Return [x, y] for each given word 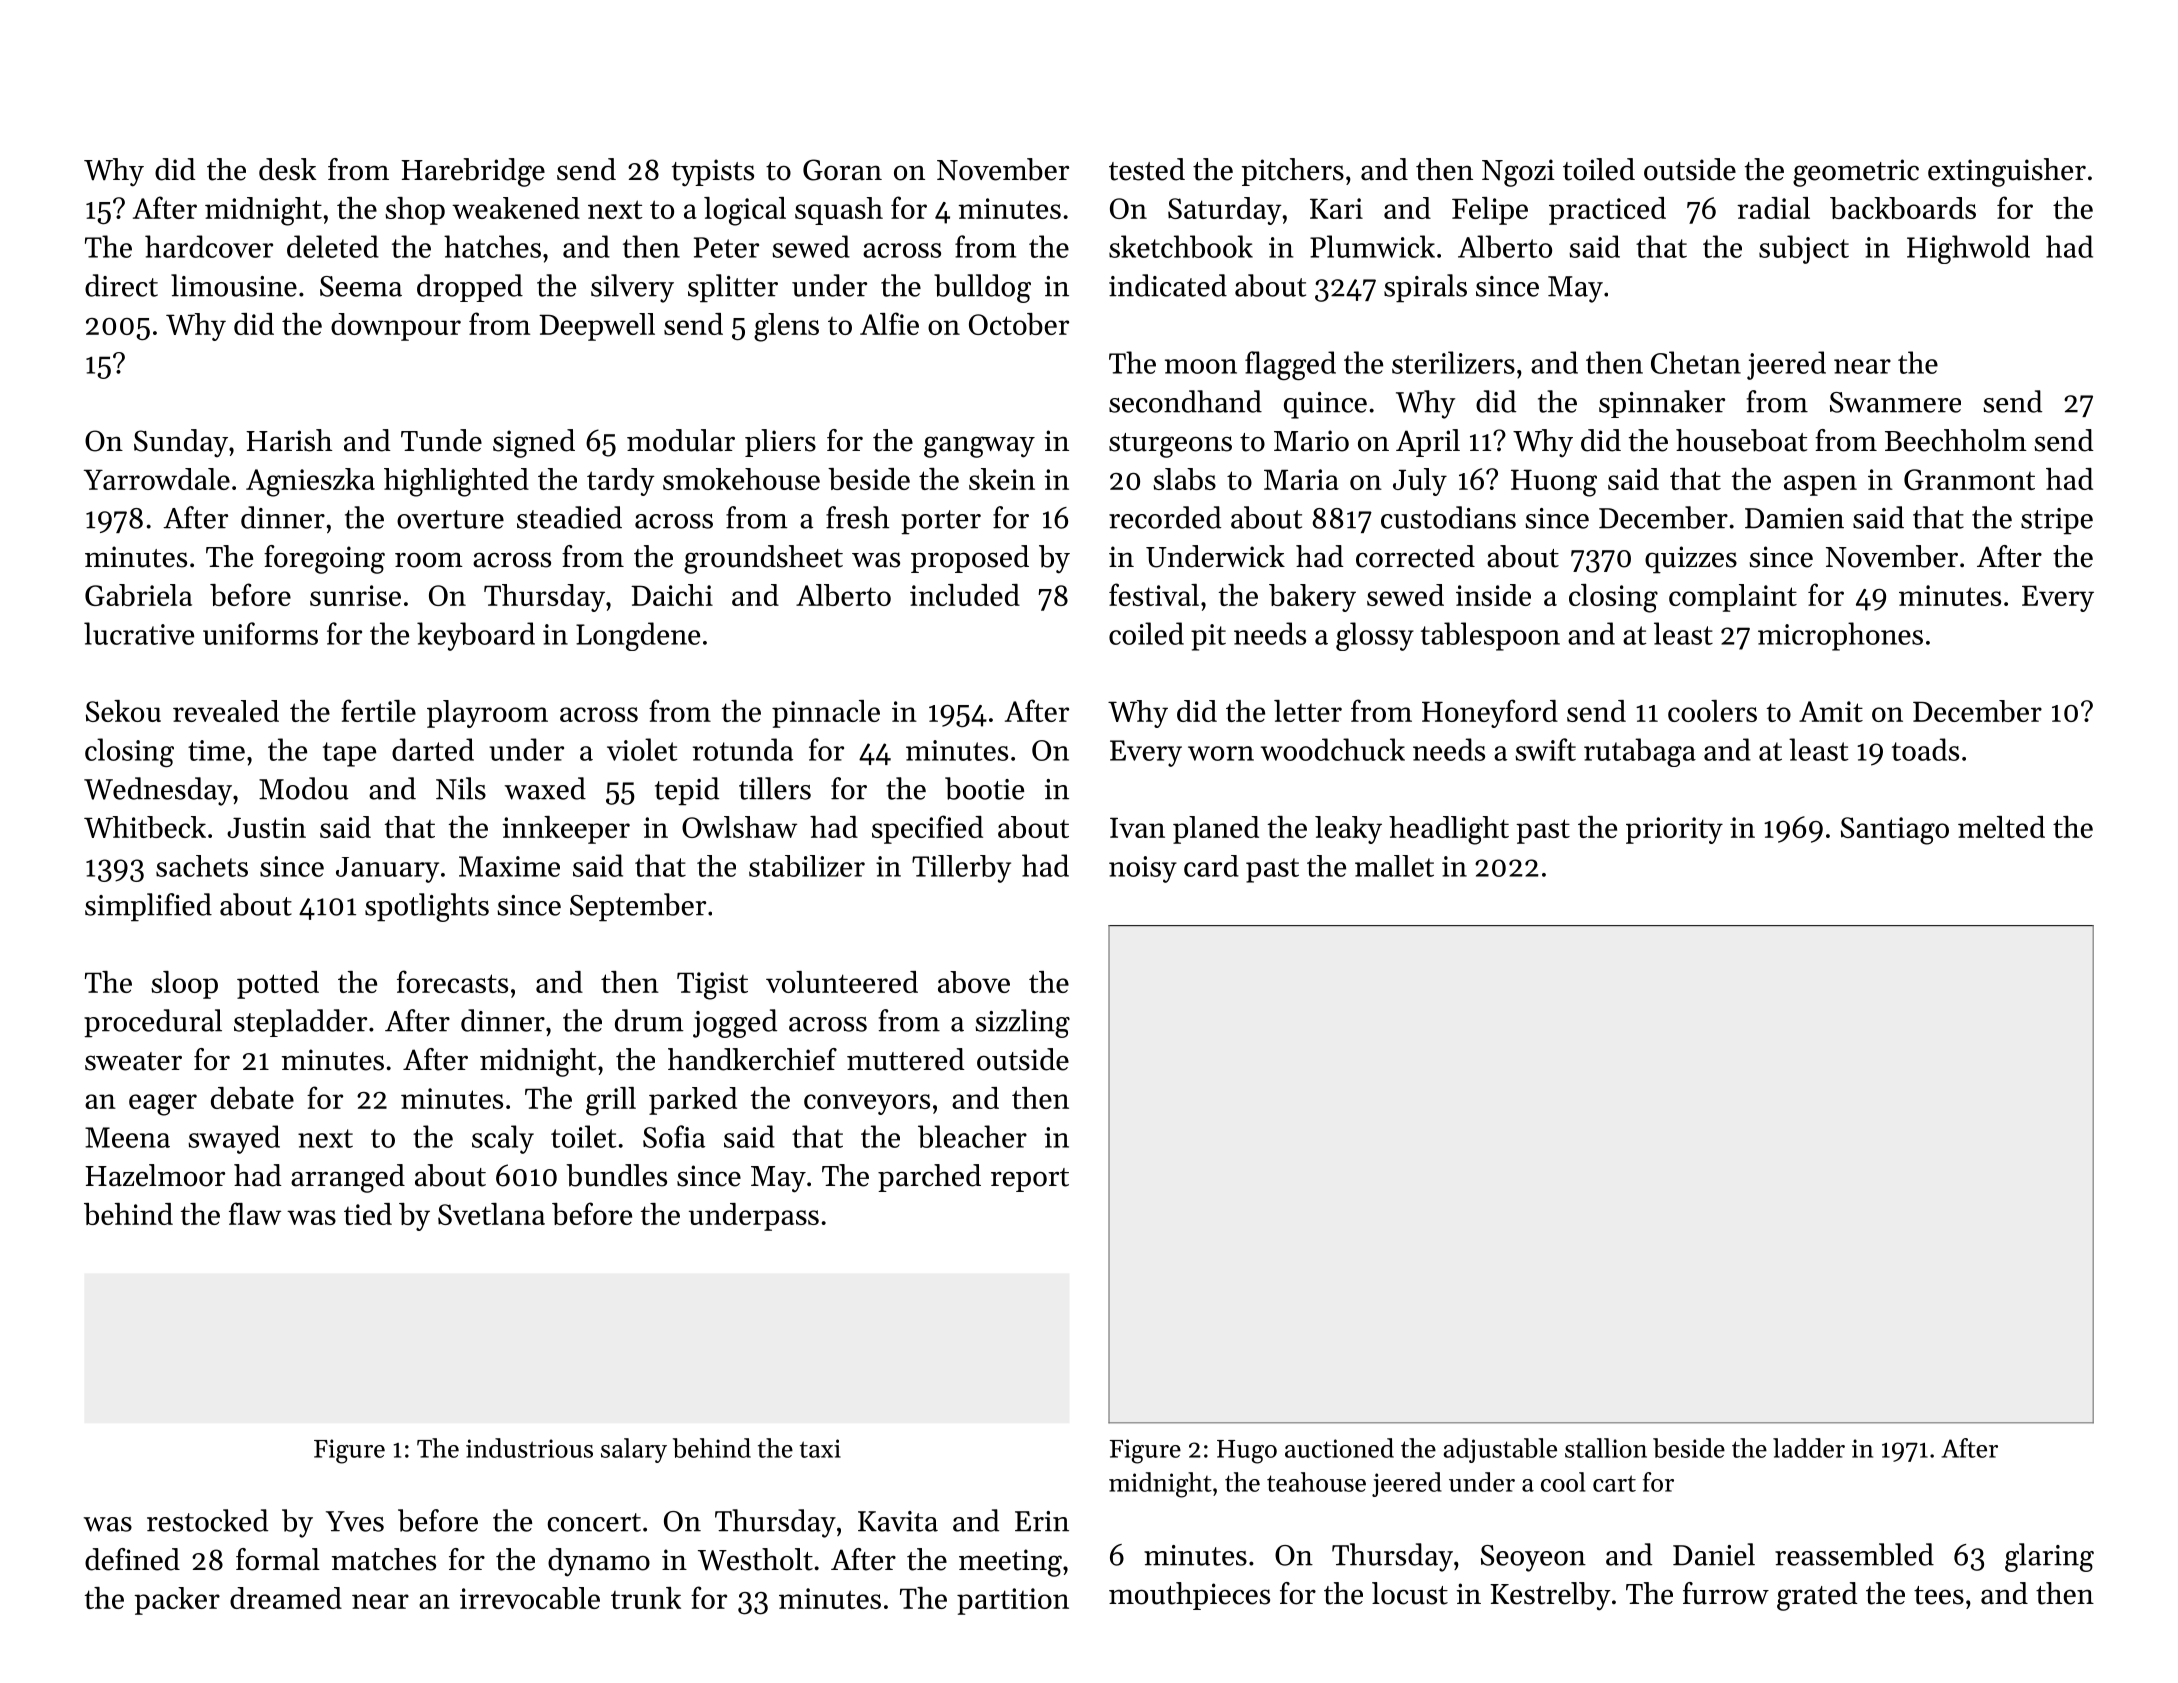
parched [929, 1178]
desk [287, 169]
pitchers [1293, 172]
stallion [1606, 1448]
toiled [1599, 169]
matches [384, 1559]
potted [278, 985]
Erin [1042, 1521]
